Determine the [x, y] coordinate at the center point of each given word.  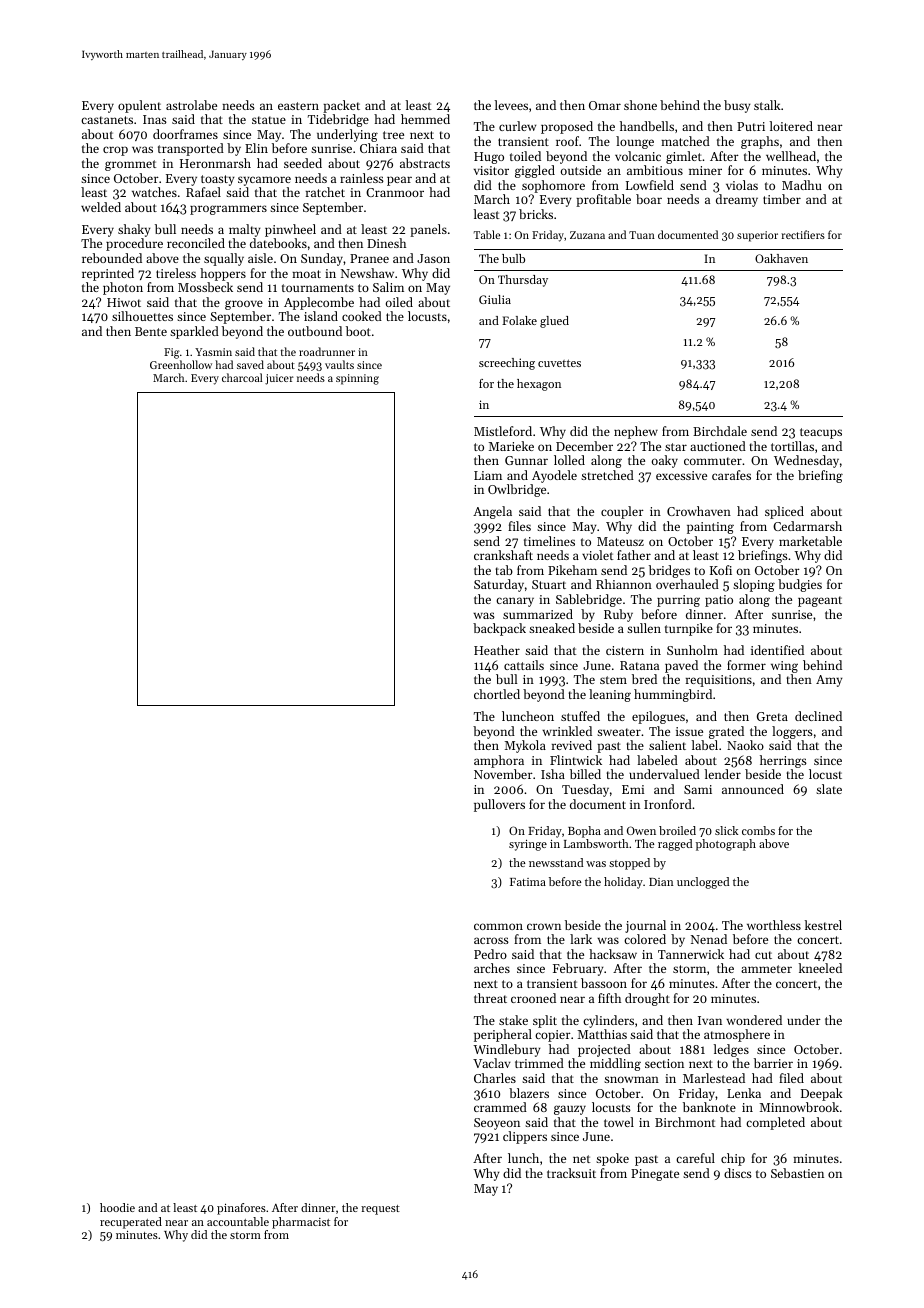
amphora [499, 761]
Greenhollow [181, 364]
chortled [497, 694]
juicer [279, 379]
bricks [536, 214]
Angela [492, 512]
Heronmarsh [215, 163]
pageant [820, 601]
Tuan [642, 235]
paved [681, 666]
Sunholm [692, 650]
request [380, 1210]
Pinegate [655, 1175]
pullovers [499, 805]
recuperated [131, 1223]
